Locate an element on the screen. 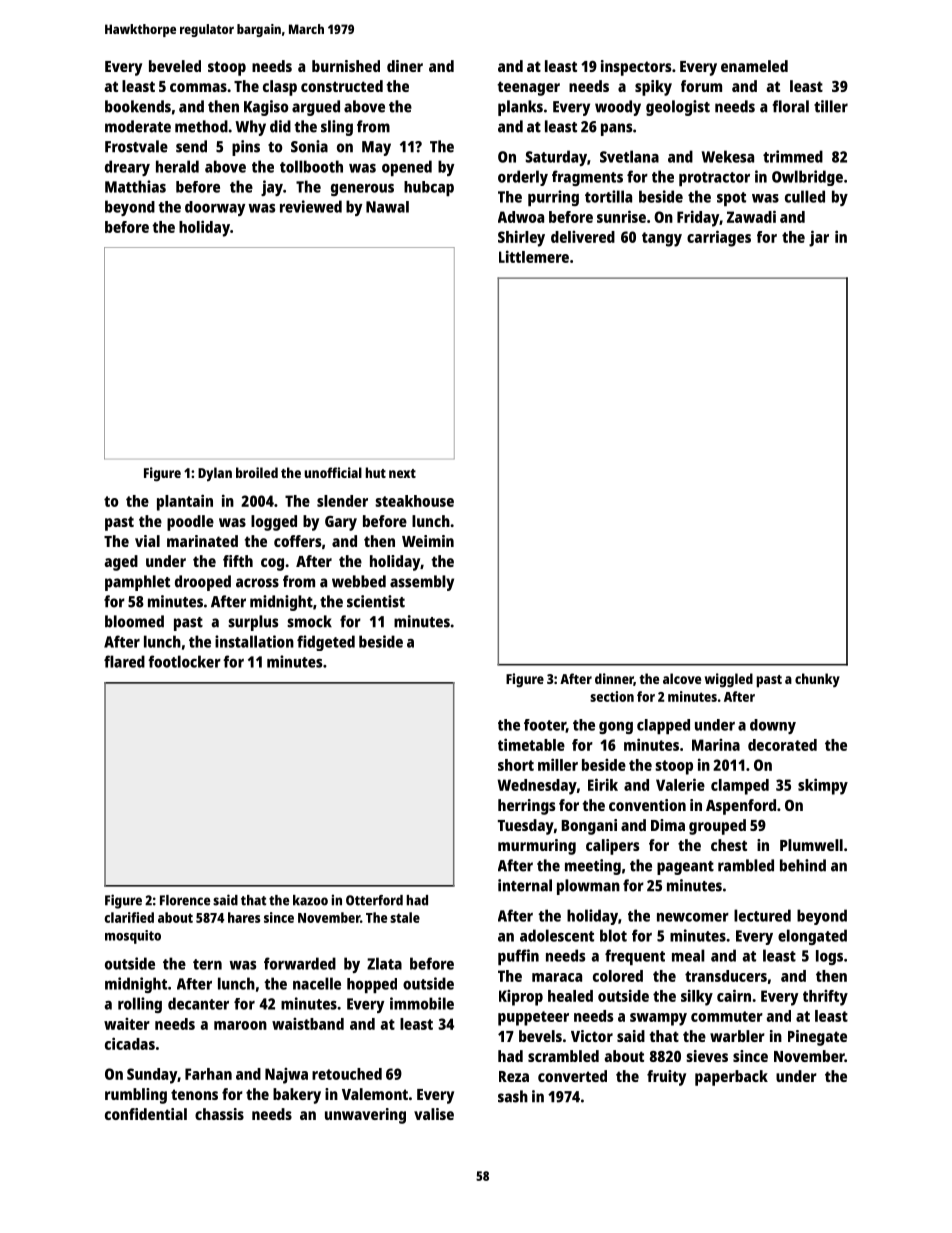 This screenshot has height=1233, width=952. timetable is located at coordinates (531, 744).
